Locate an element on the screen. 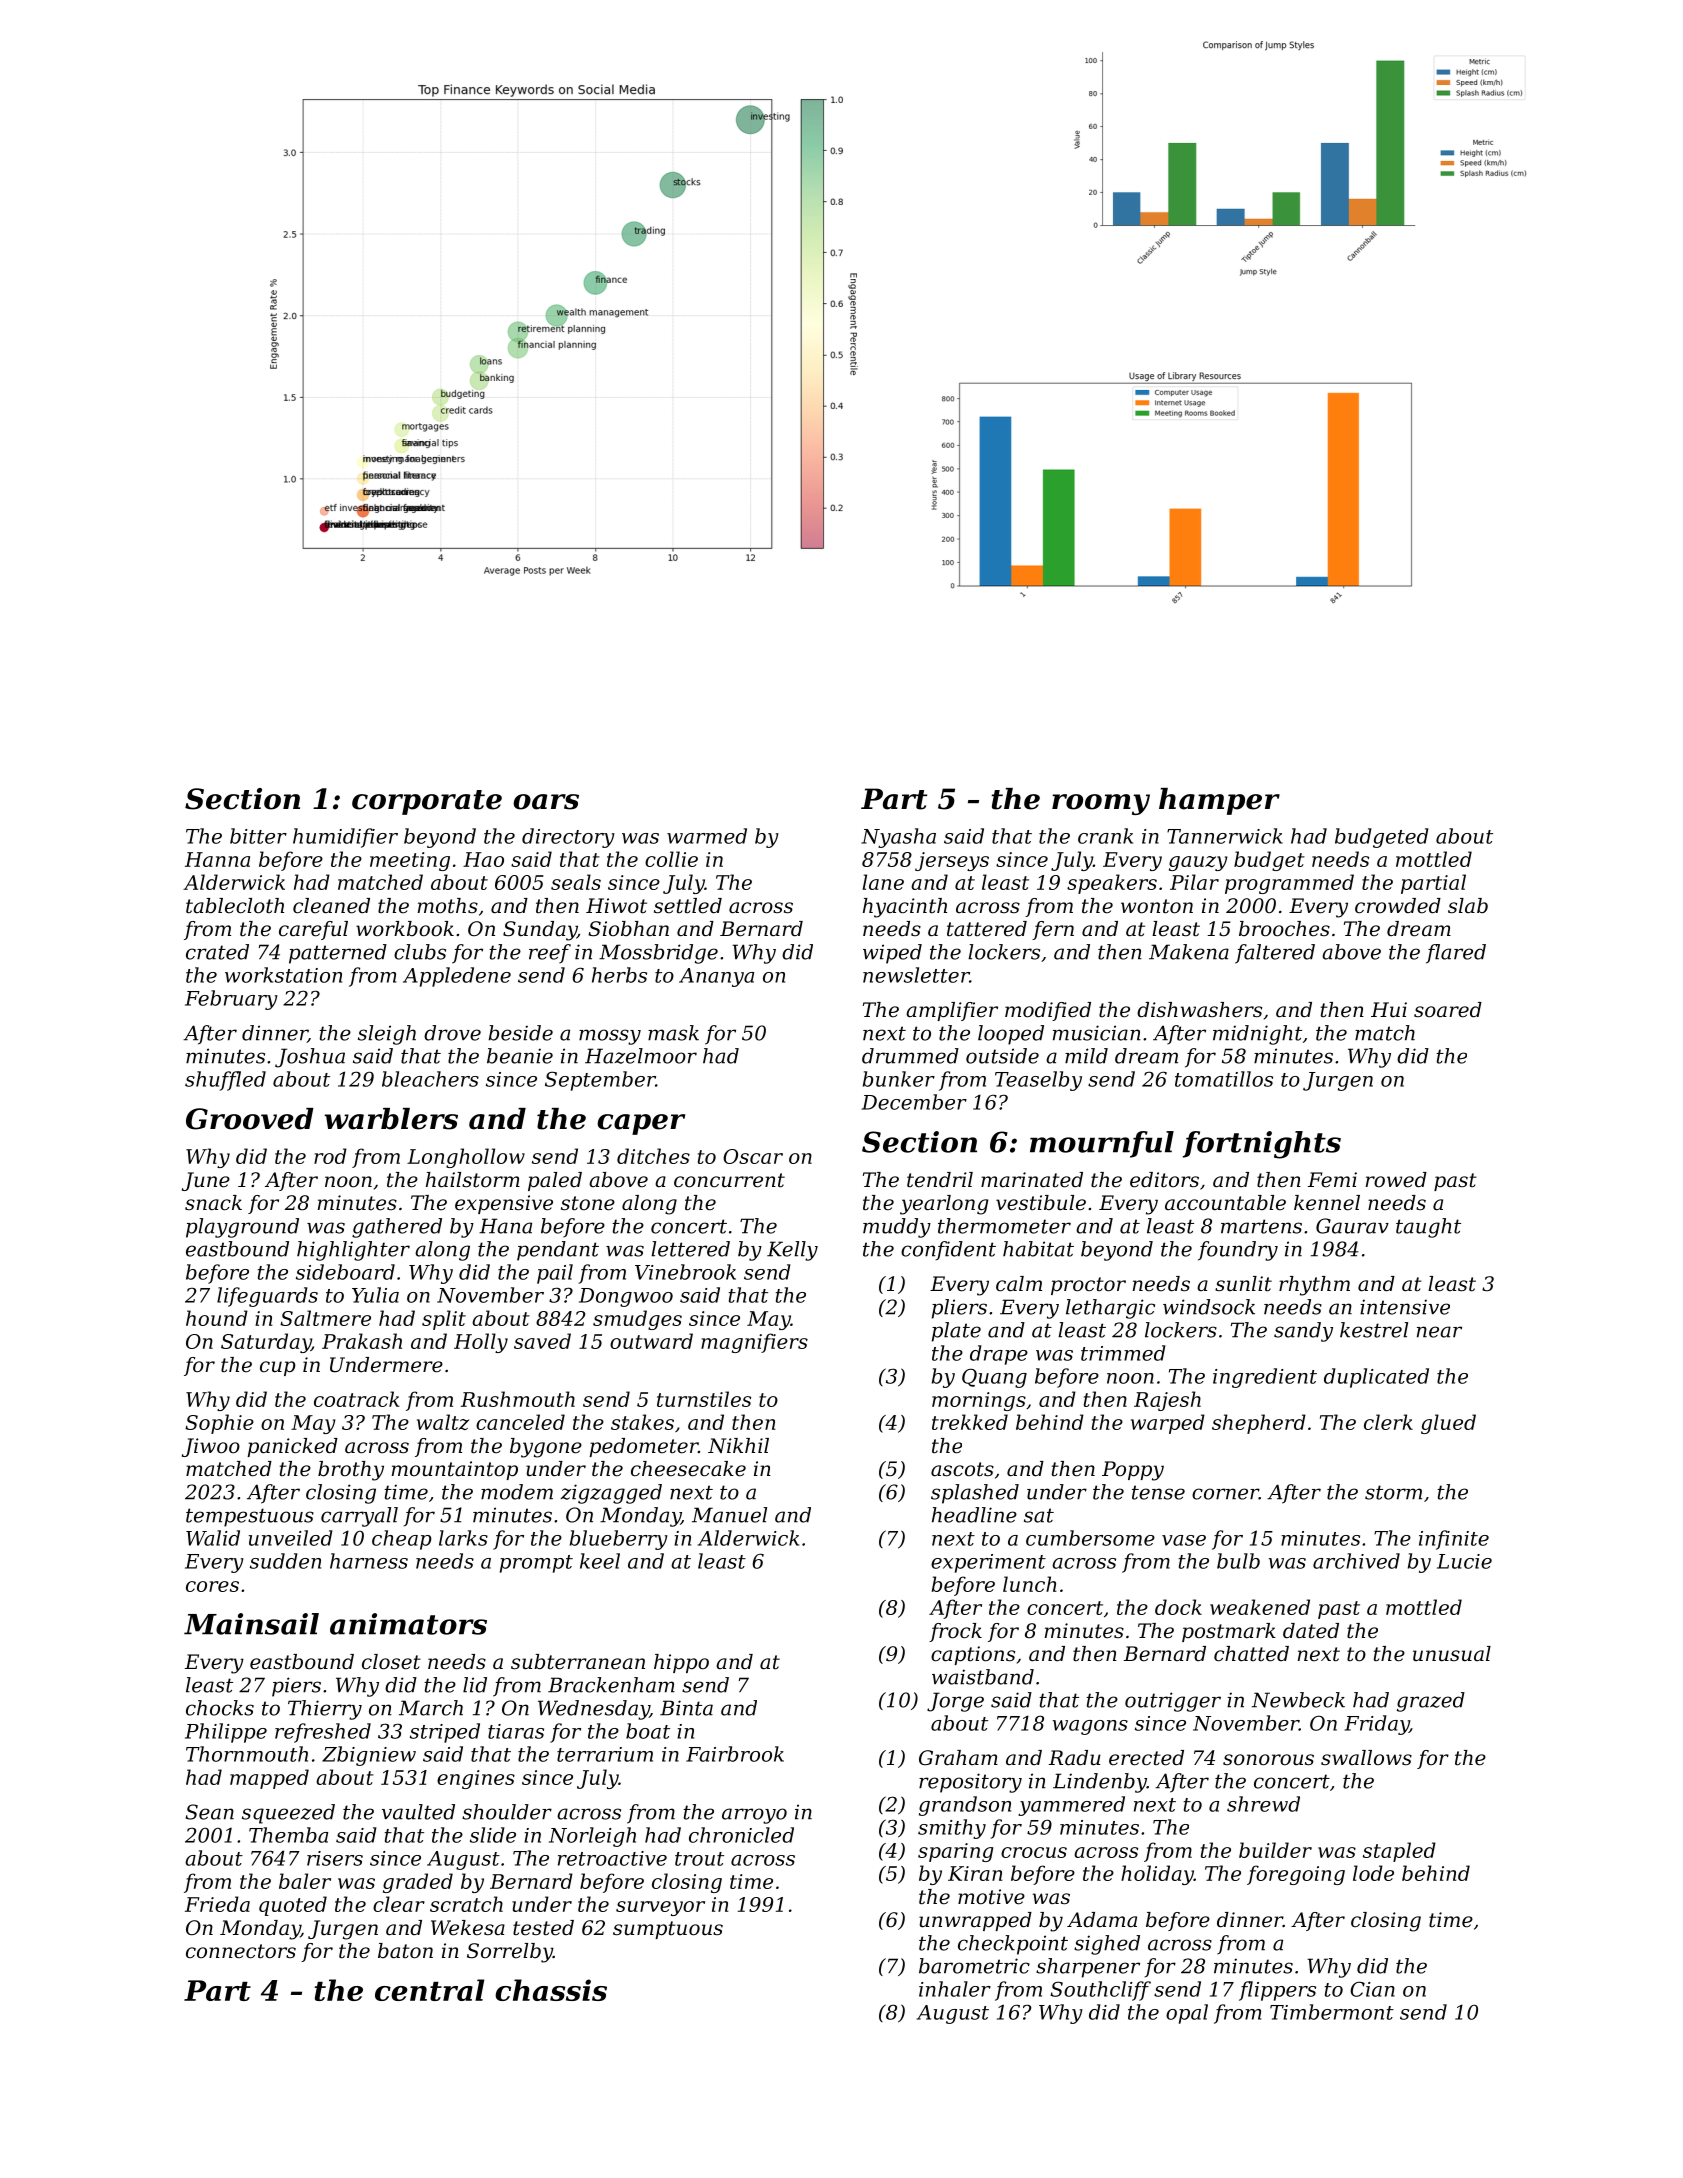 This screenshot has height=2178, width=1683. baton is located at coordinates (405, 1951).
